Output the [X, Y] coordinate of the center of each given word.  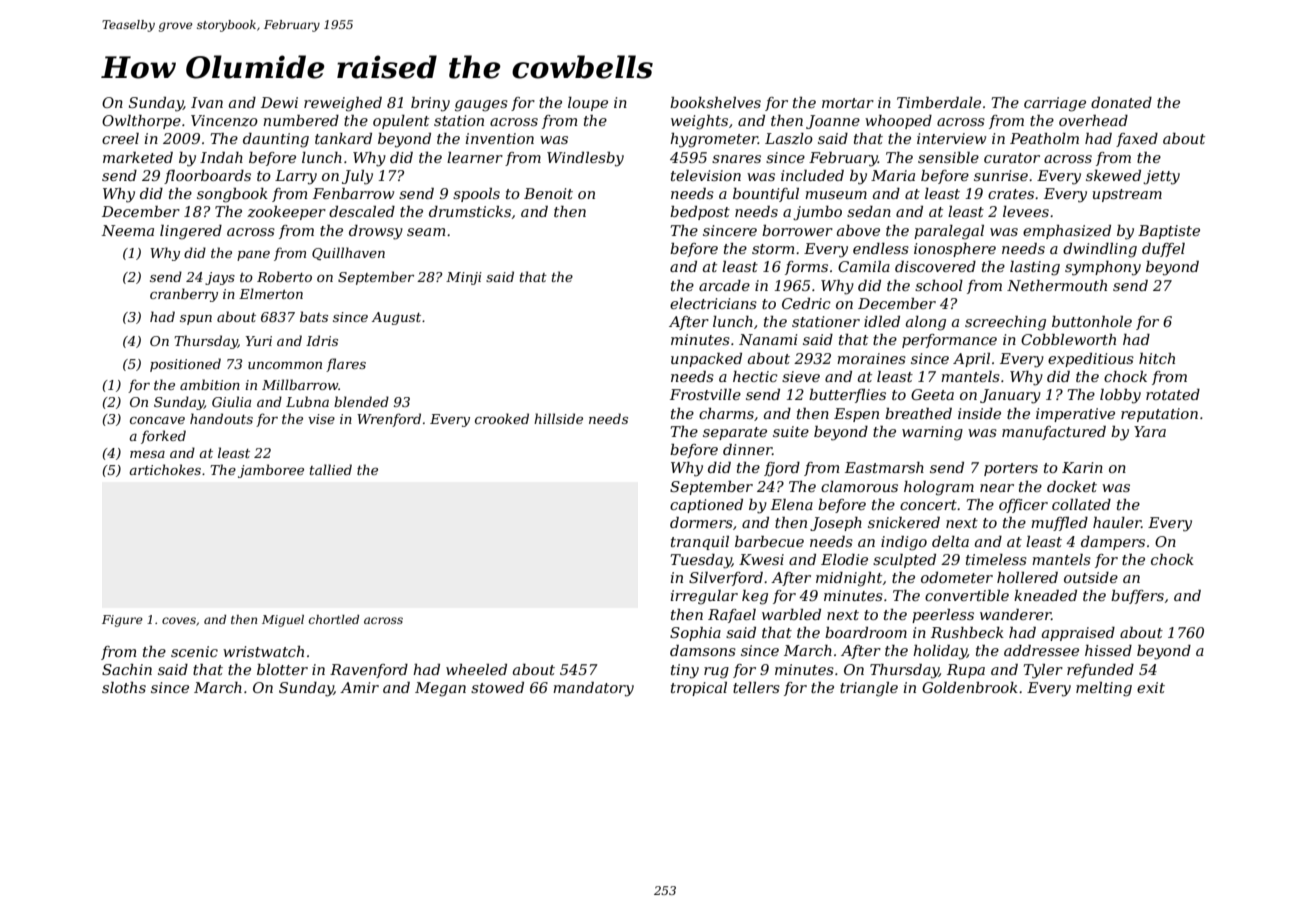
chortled [334, 619]
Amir [359, 687]
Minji [464, 278]
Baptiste [1169, 232]
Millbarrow [300, 384]
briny [430, 104]
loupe [588, 104]
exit [1151, 687]
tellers [756, 687]
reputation [1159, 415]
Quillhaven [348, 253]
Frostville [705, 394]
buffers [1137, 597]
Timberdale [939, 102]
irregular [704, 597]
